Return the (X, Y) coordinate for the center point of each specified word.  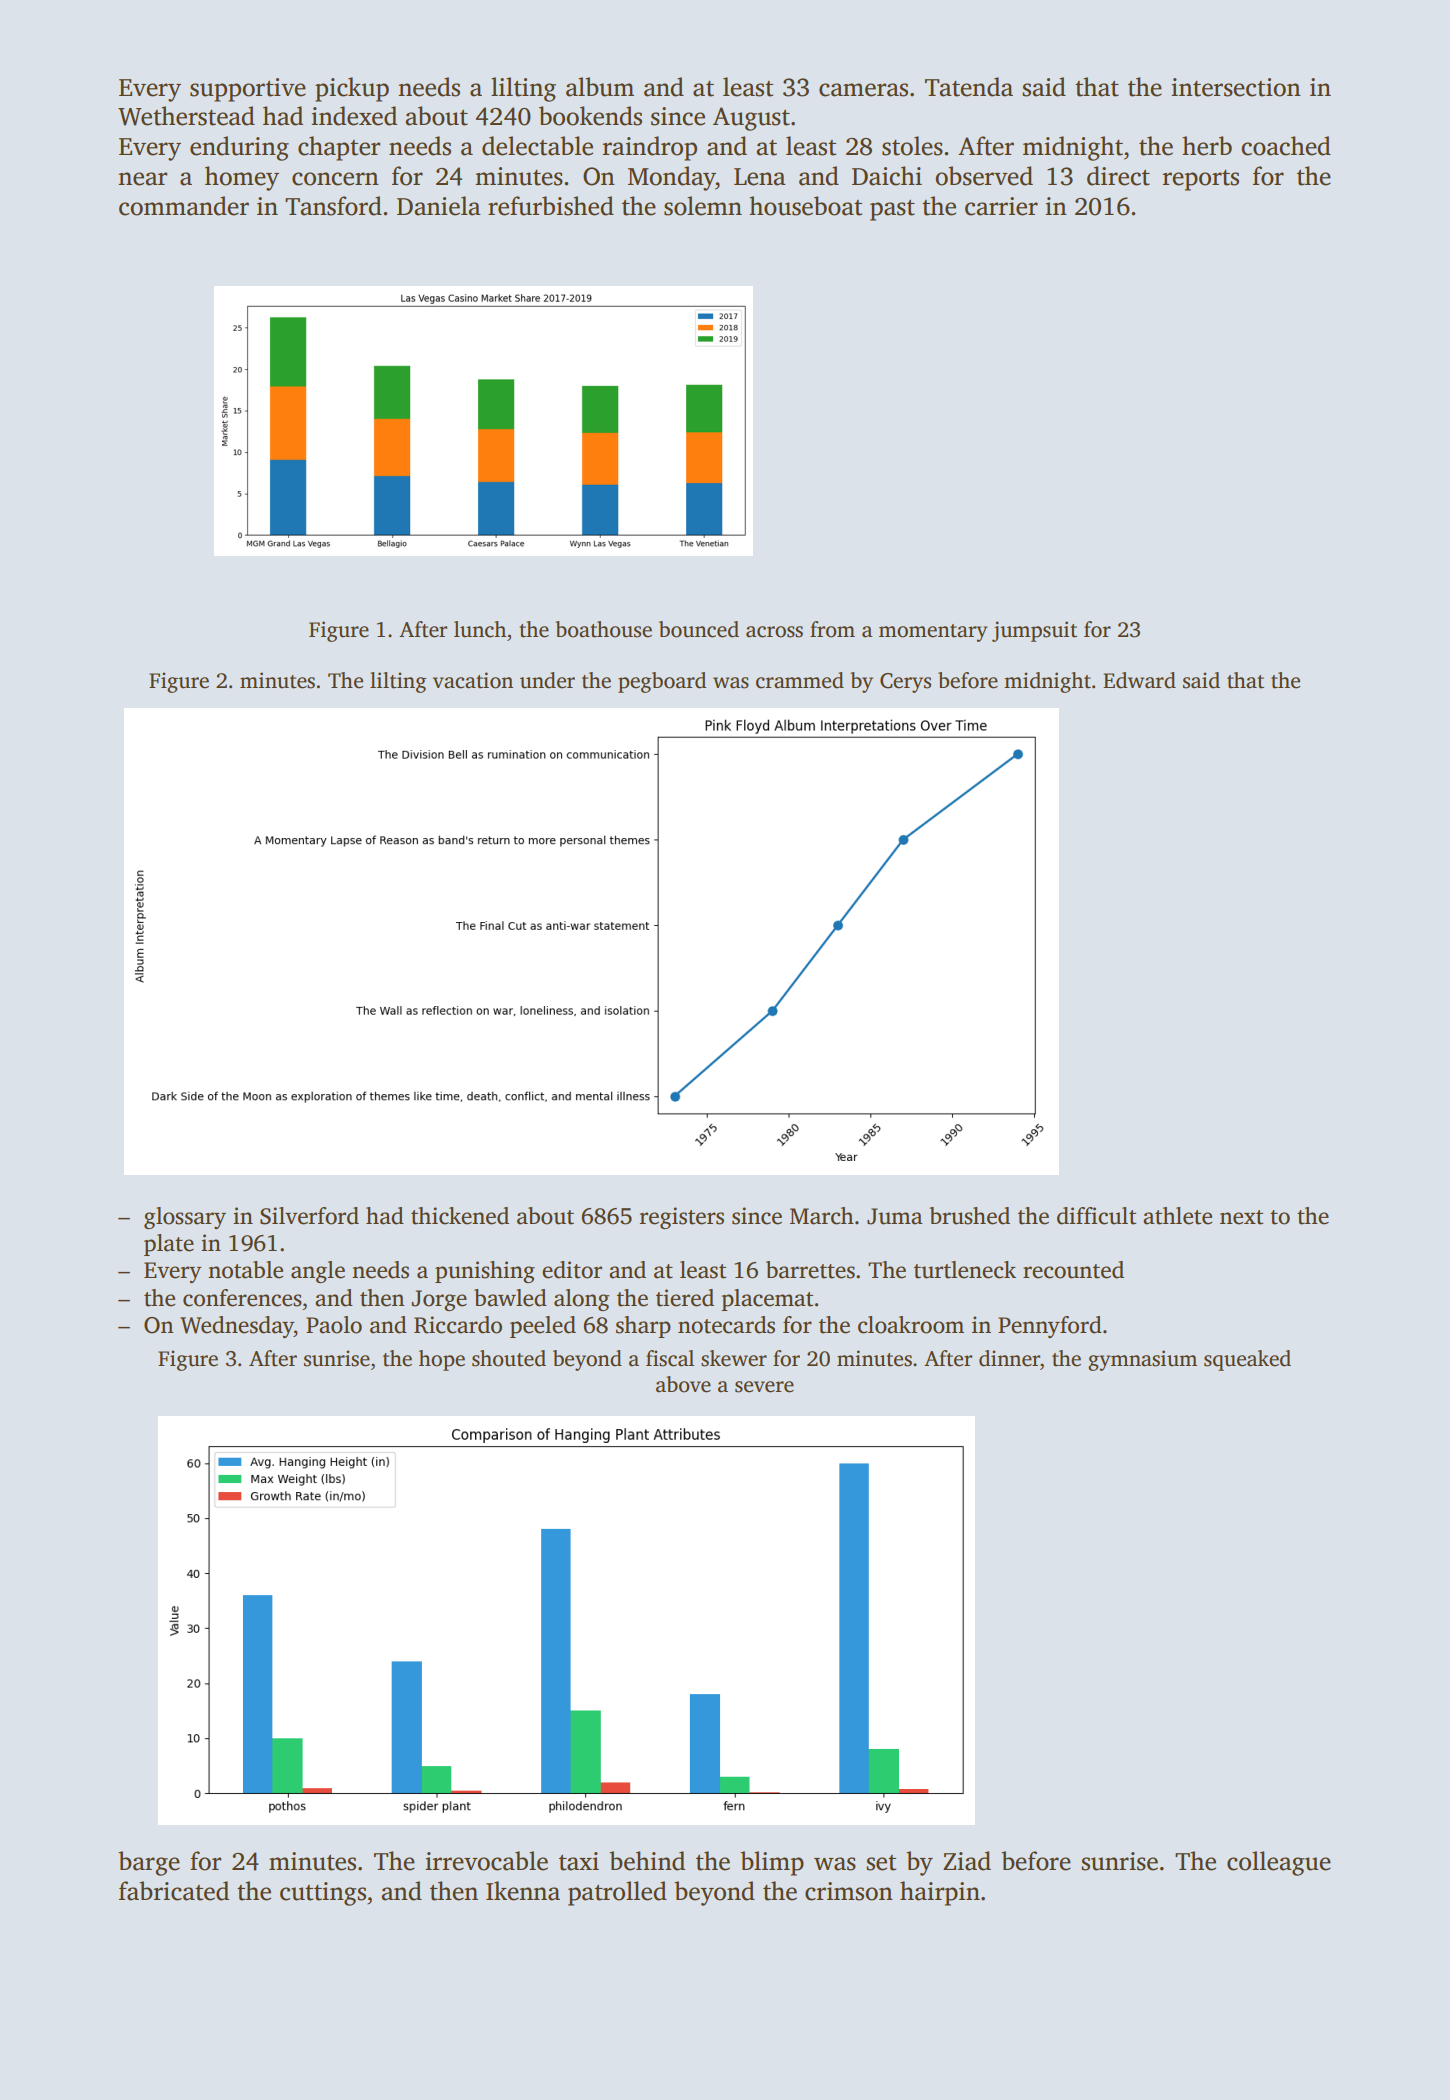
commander (184, 206)
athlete (1177, 1216)
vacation (473, 680)
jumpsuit (1034, 631)
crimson (849, 1891)
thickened (460, 1216)
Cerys (905, 683)
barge (149, 1863)
